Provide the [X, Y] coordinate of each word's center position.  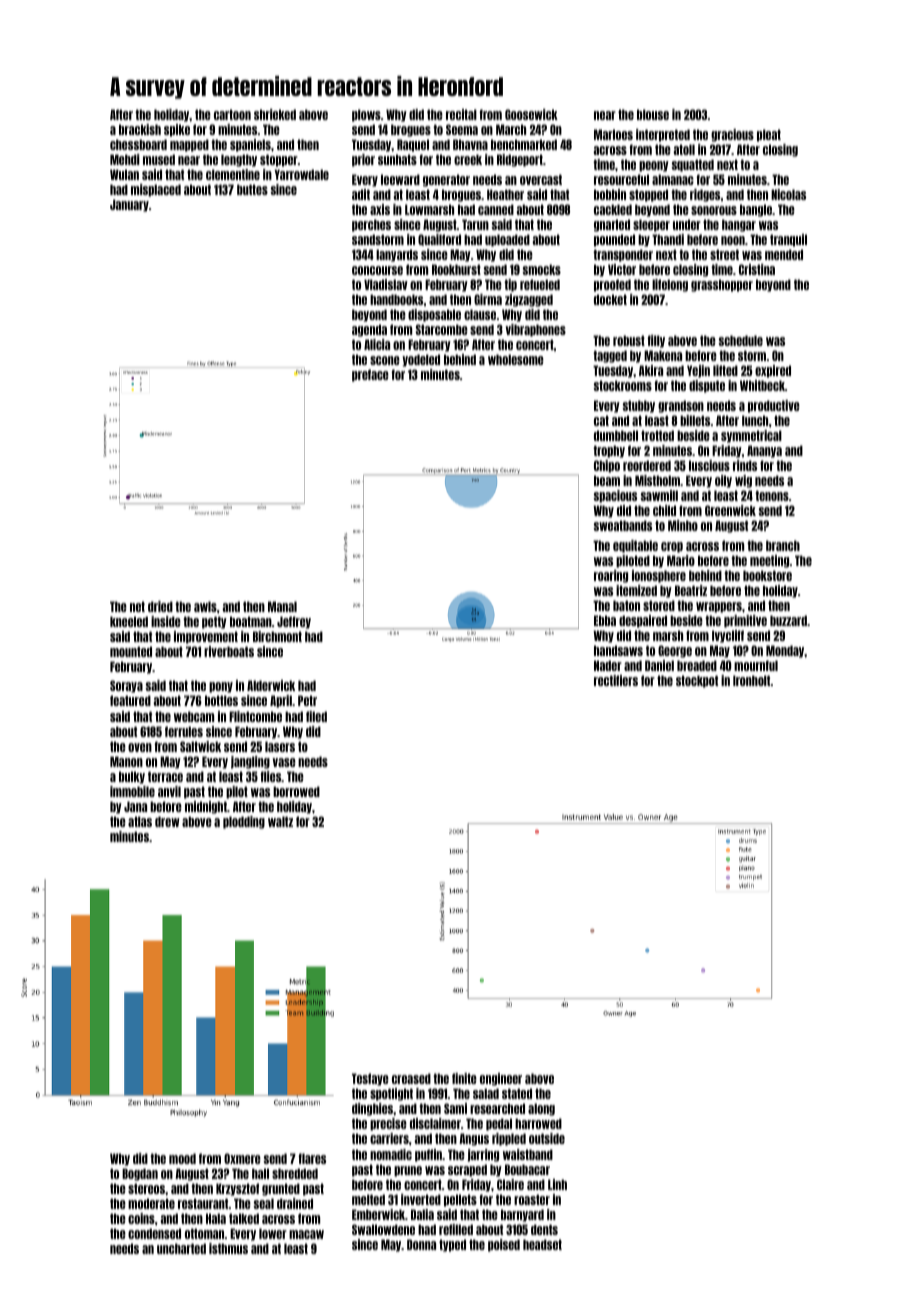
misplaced [156, 190]
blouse [653, 114]
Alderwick [271, 685]
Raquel [413, 145]
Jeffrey [294, 622]
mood [182, 1158]
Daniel [659, 665]
